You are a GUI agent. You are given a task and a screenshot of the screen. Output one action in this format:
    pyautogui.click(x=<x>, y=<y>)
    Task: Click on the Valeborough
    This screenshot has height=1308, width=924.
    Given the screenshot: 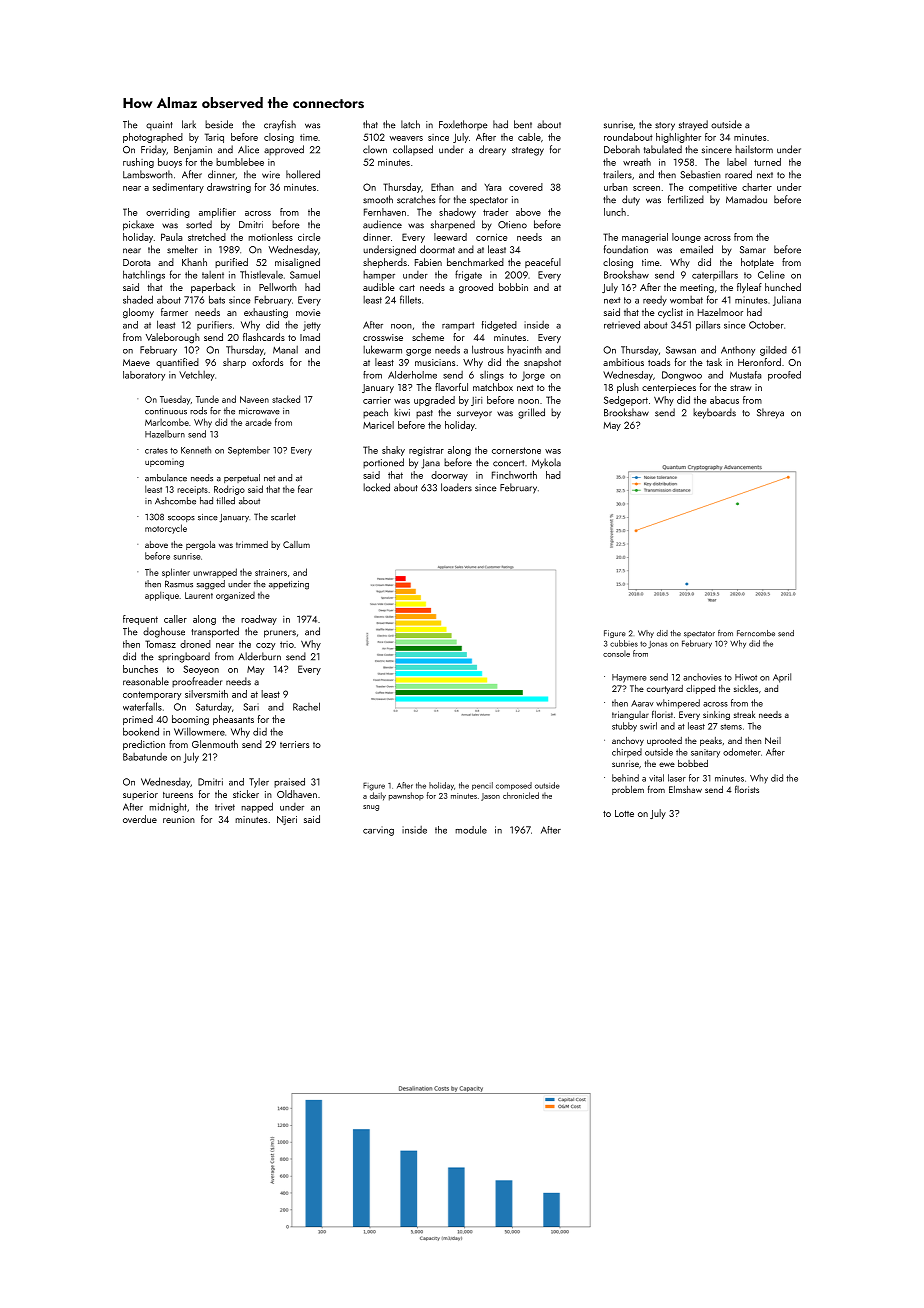 What is the action you would take?
    pyautogui.click(x=173, y=338)
